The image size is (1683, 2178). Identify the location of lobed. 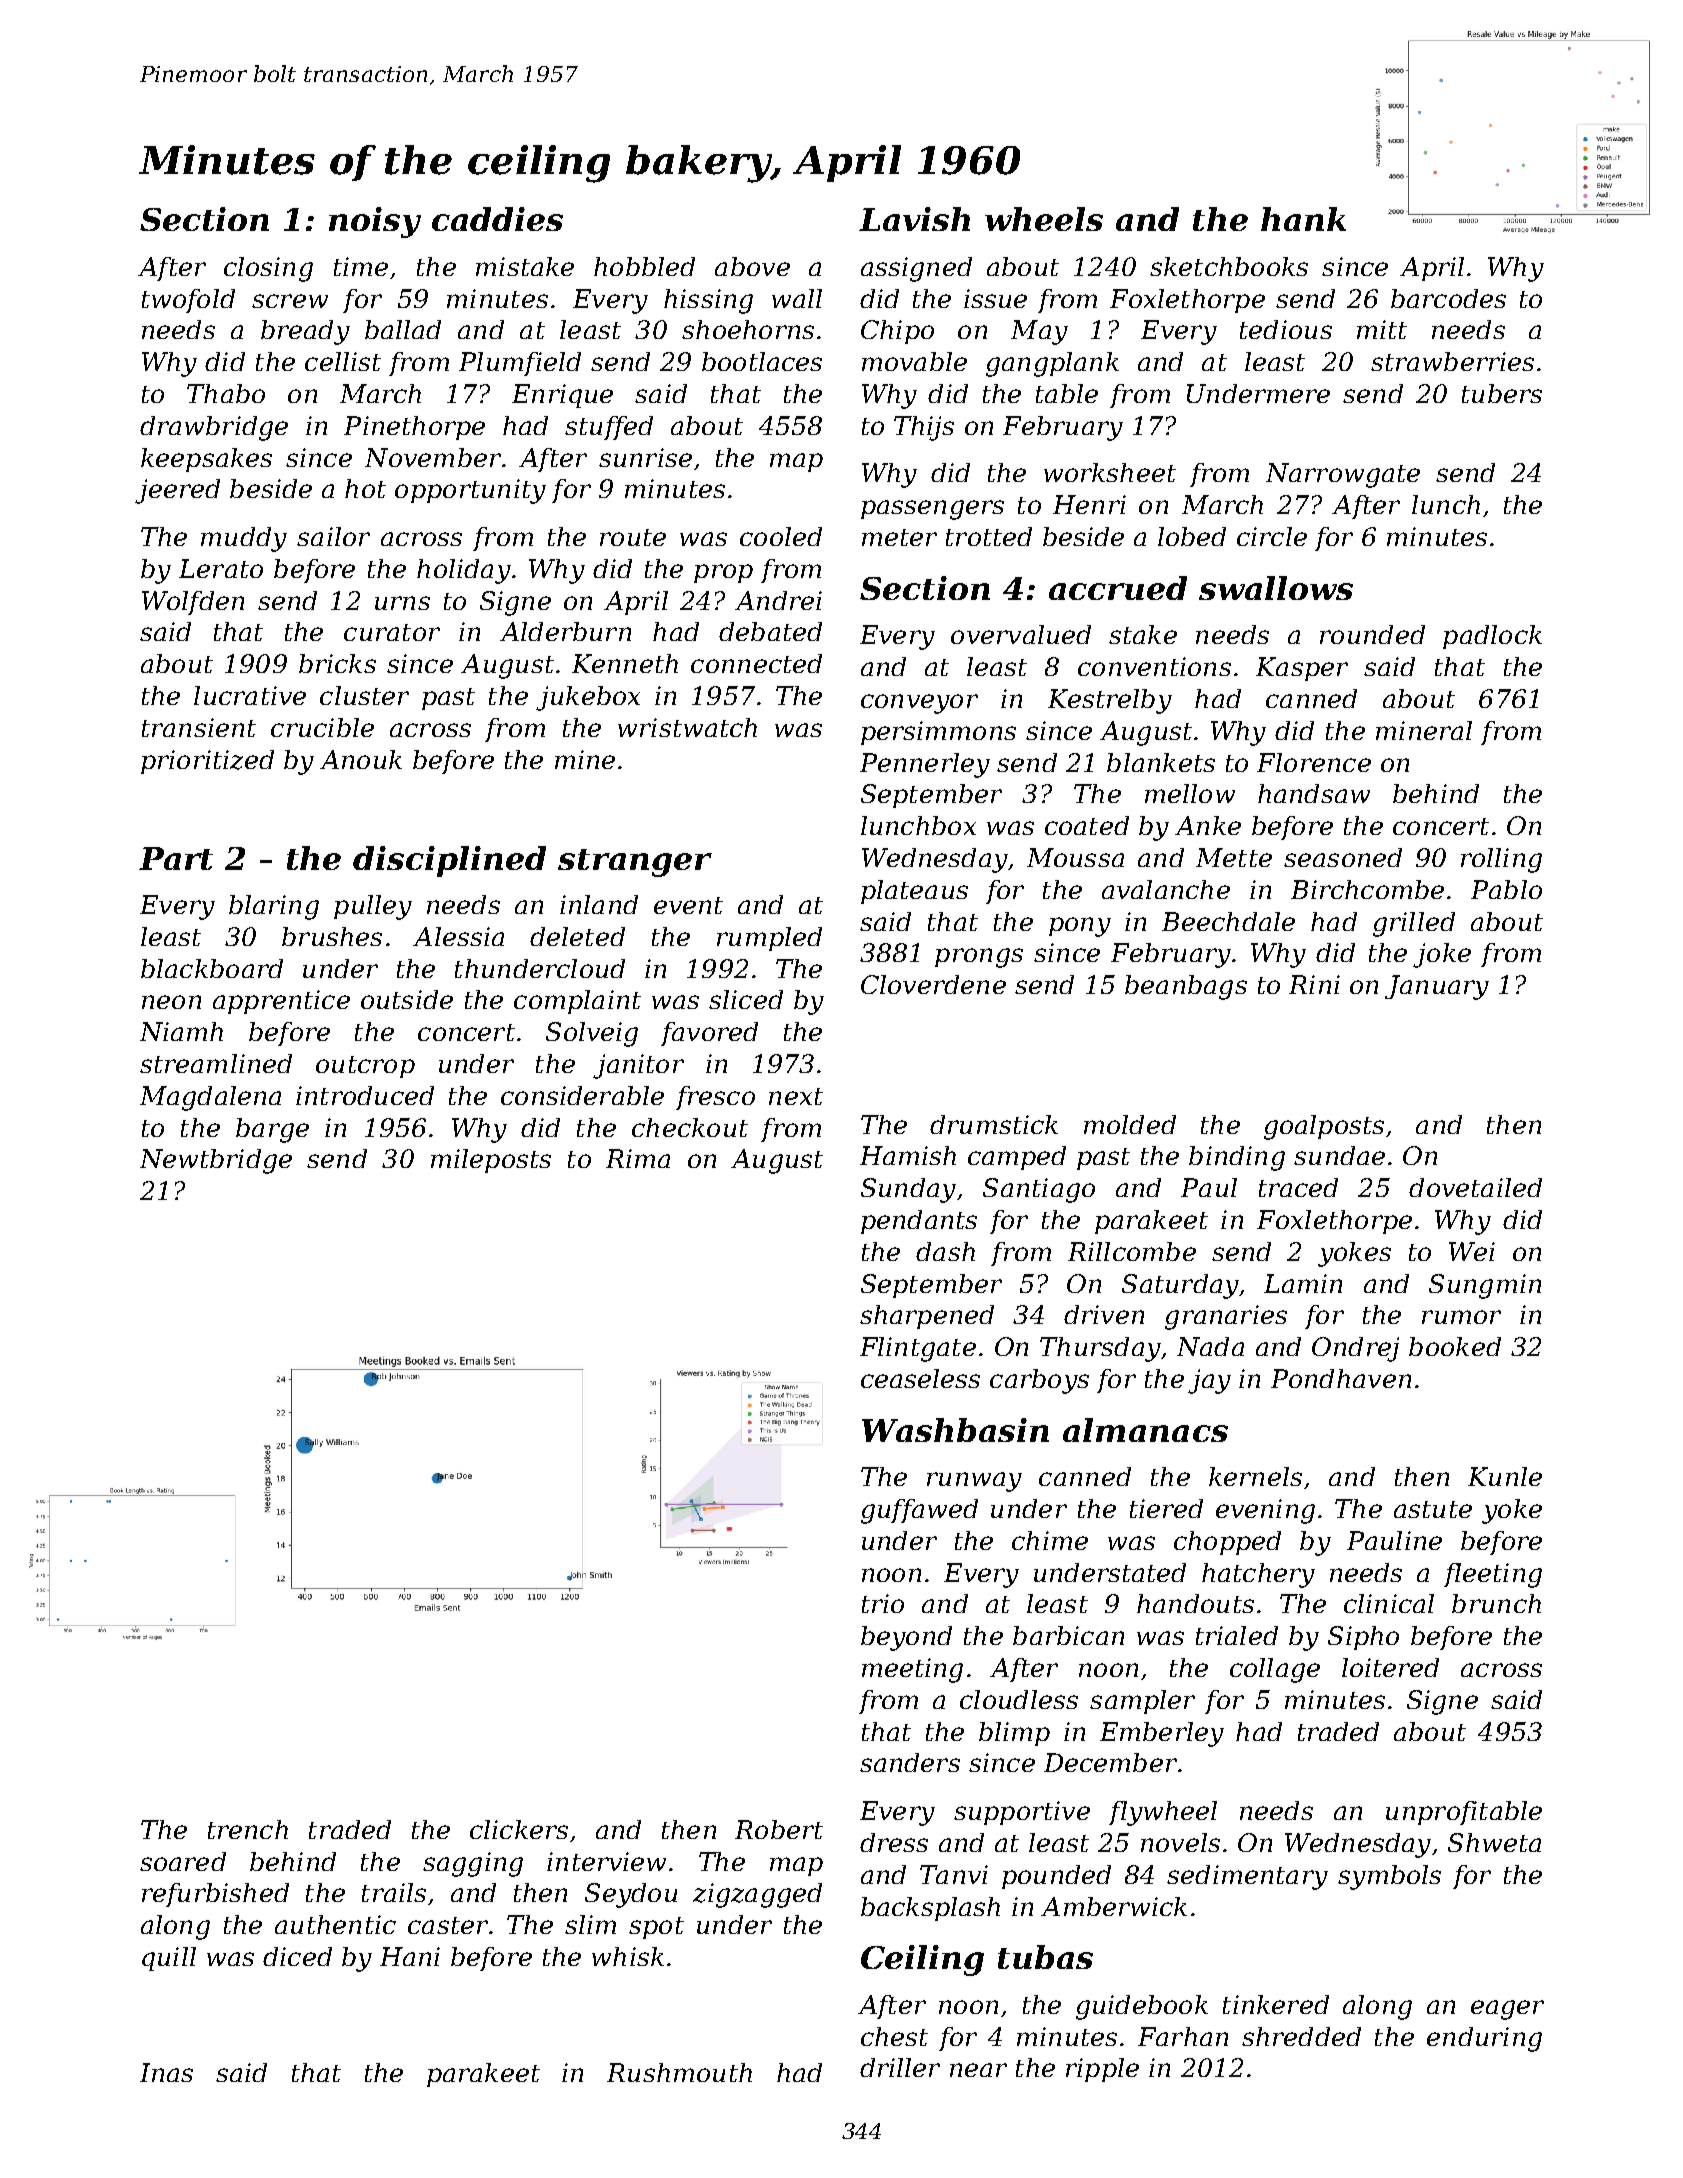
(1192, 536).
